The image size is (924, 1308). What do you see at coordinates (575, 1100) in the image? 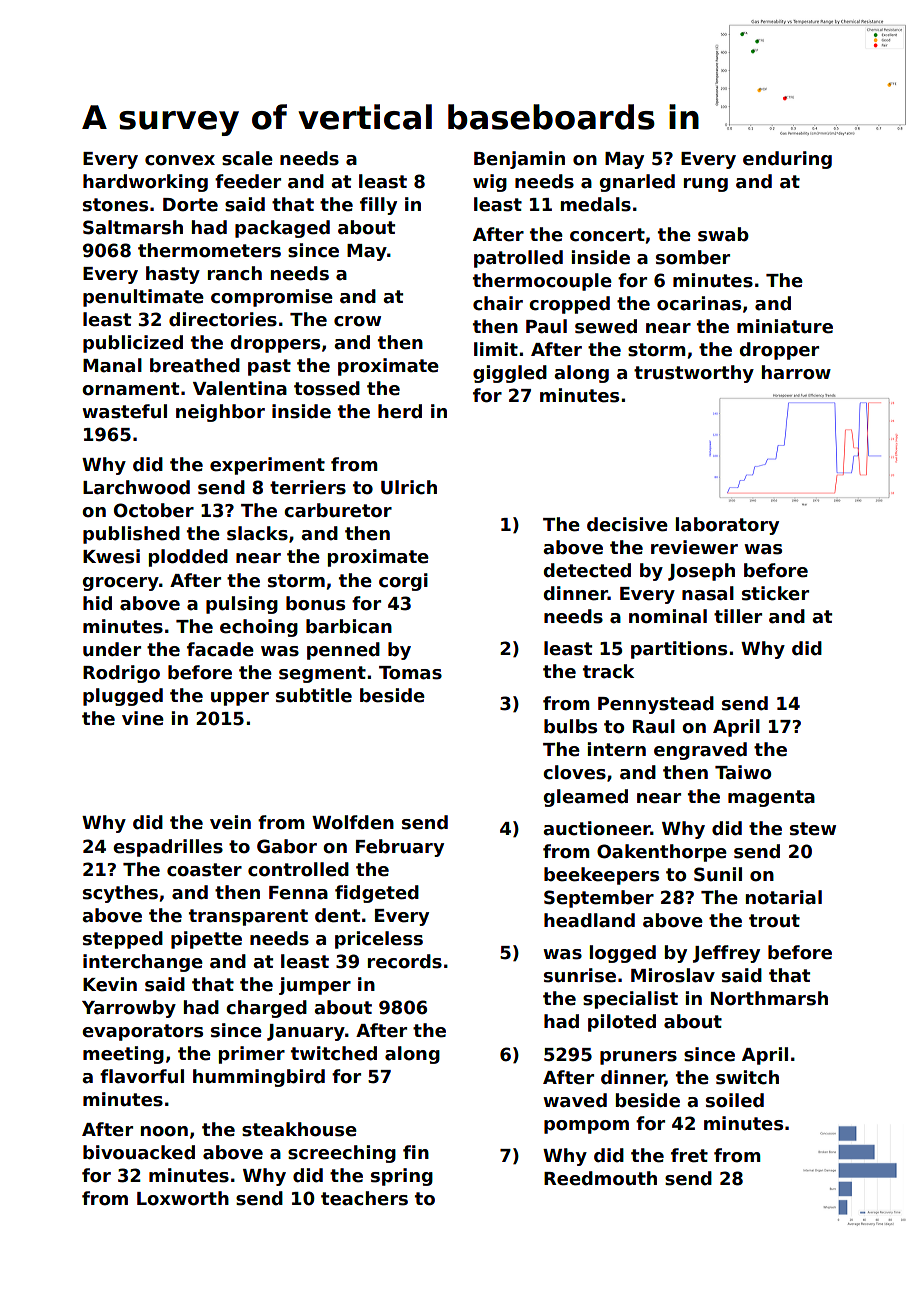
I see `waved` at bounding box center [575, 1100].
